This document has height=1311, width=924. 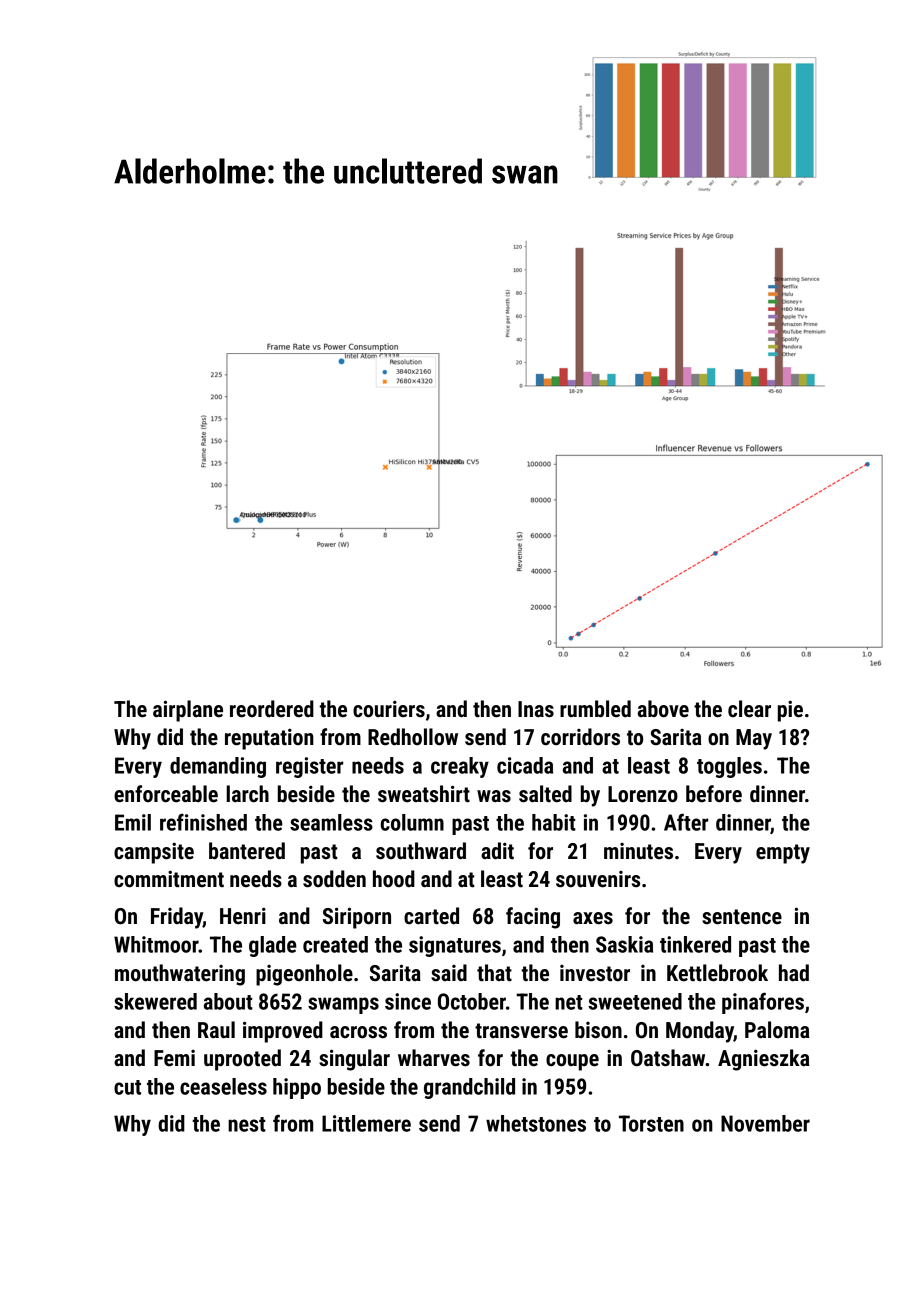 I want to click on enforceable, so click(x=166, y=794).
